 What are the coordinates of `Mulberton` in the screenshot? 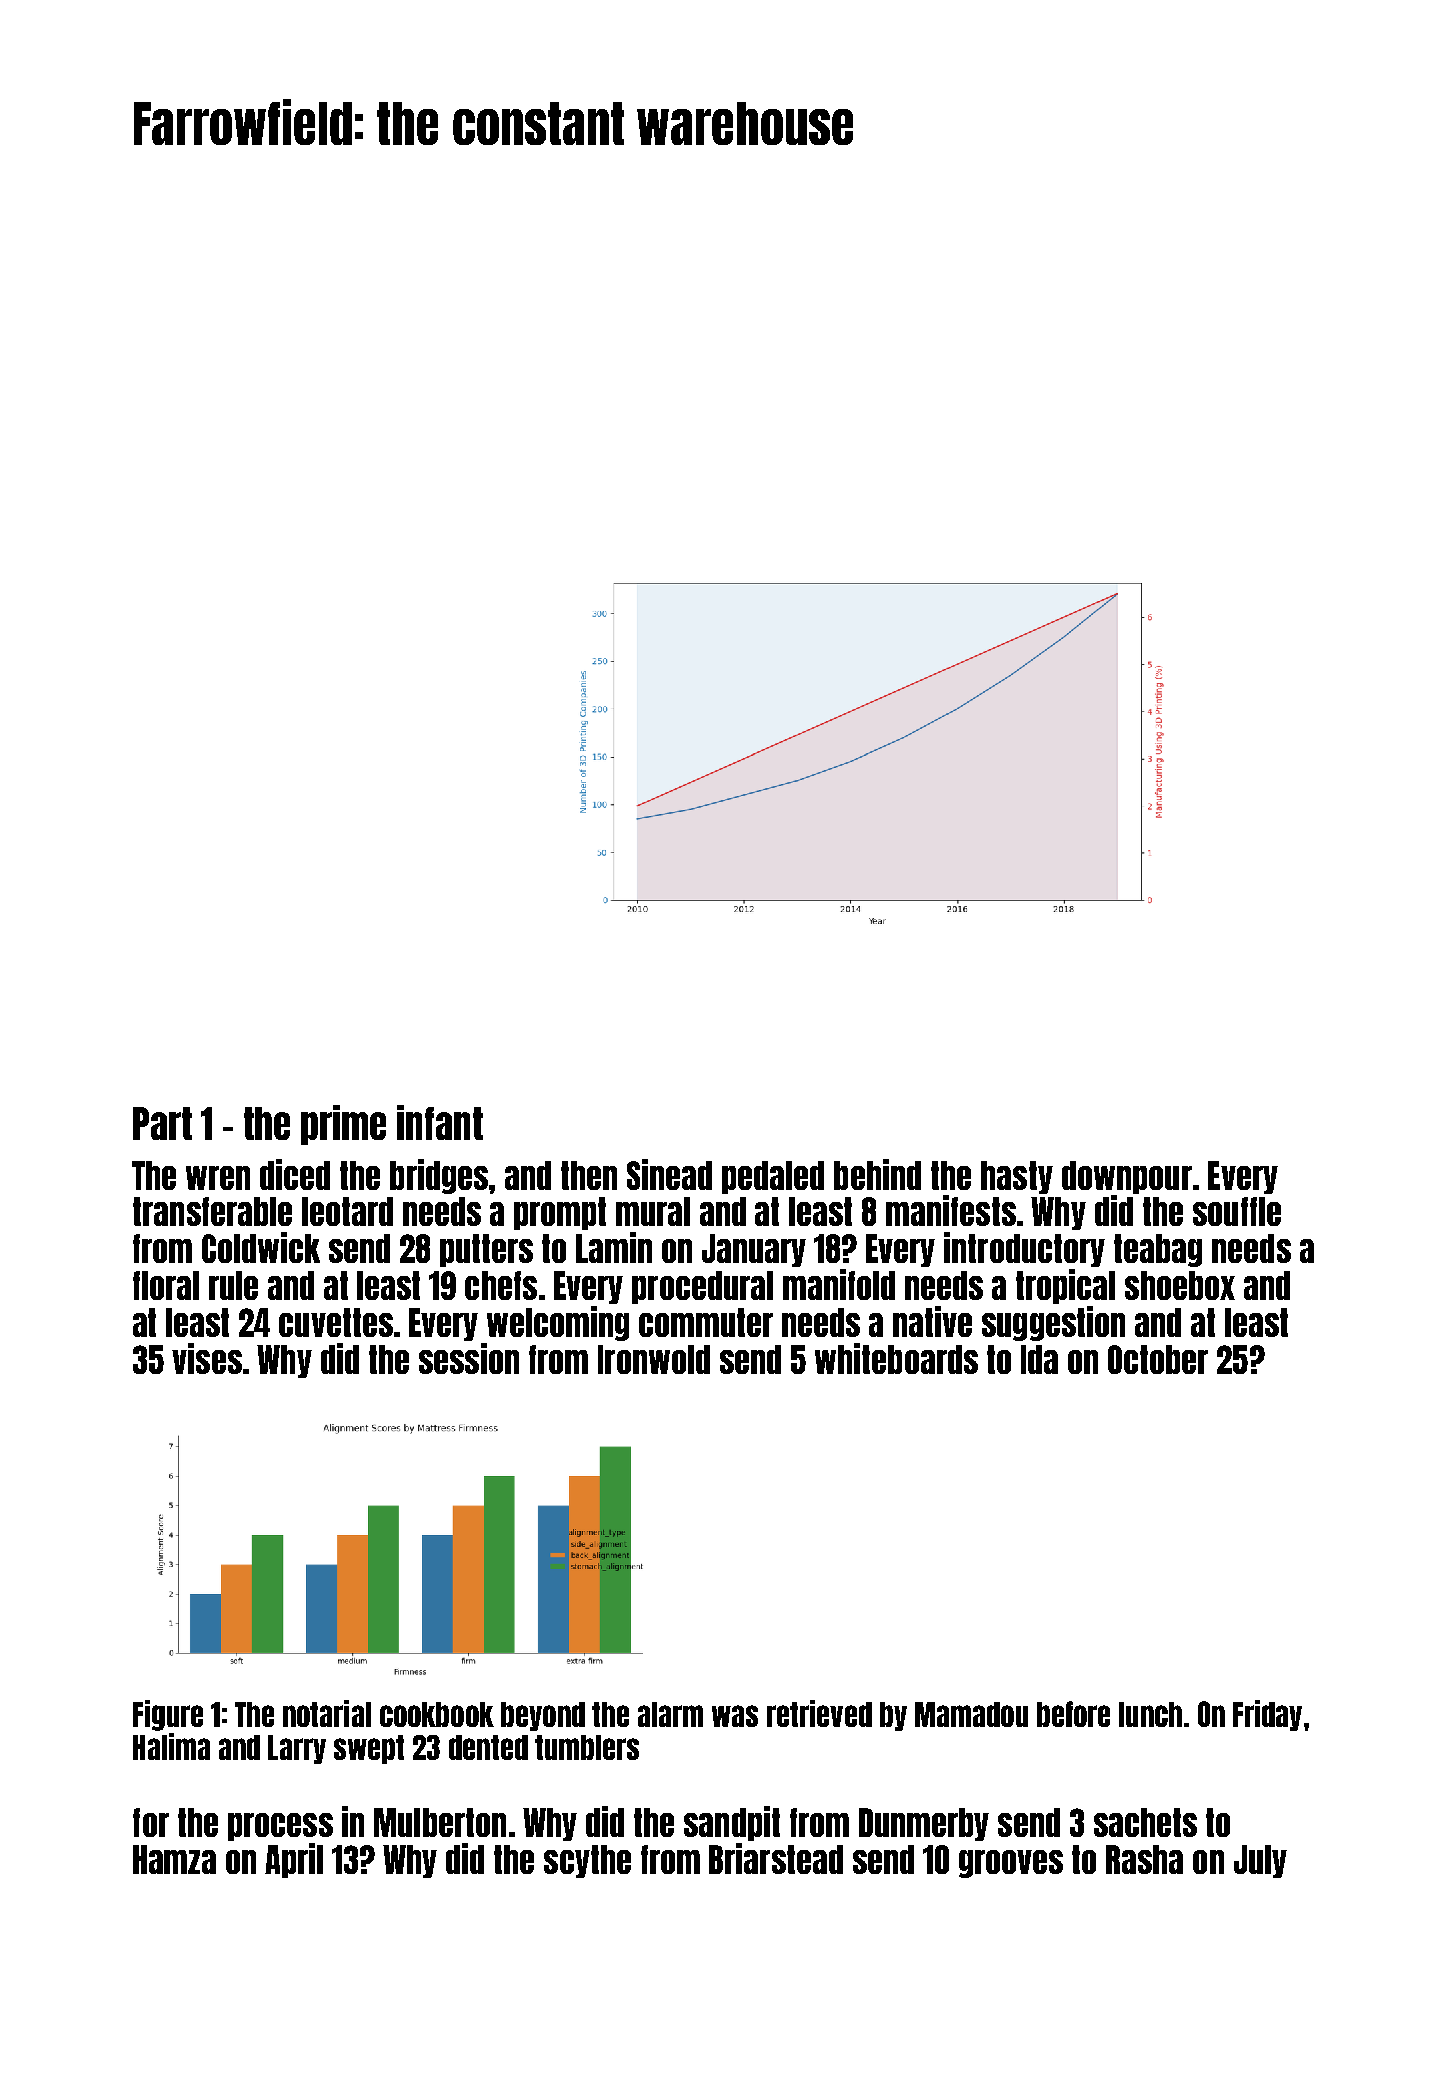 It's located at (440, 1822).
